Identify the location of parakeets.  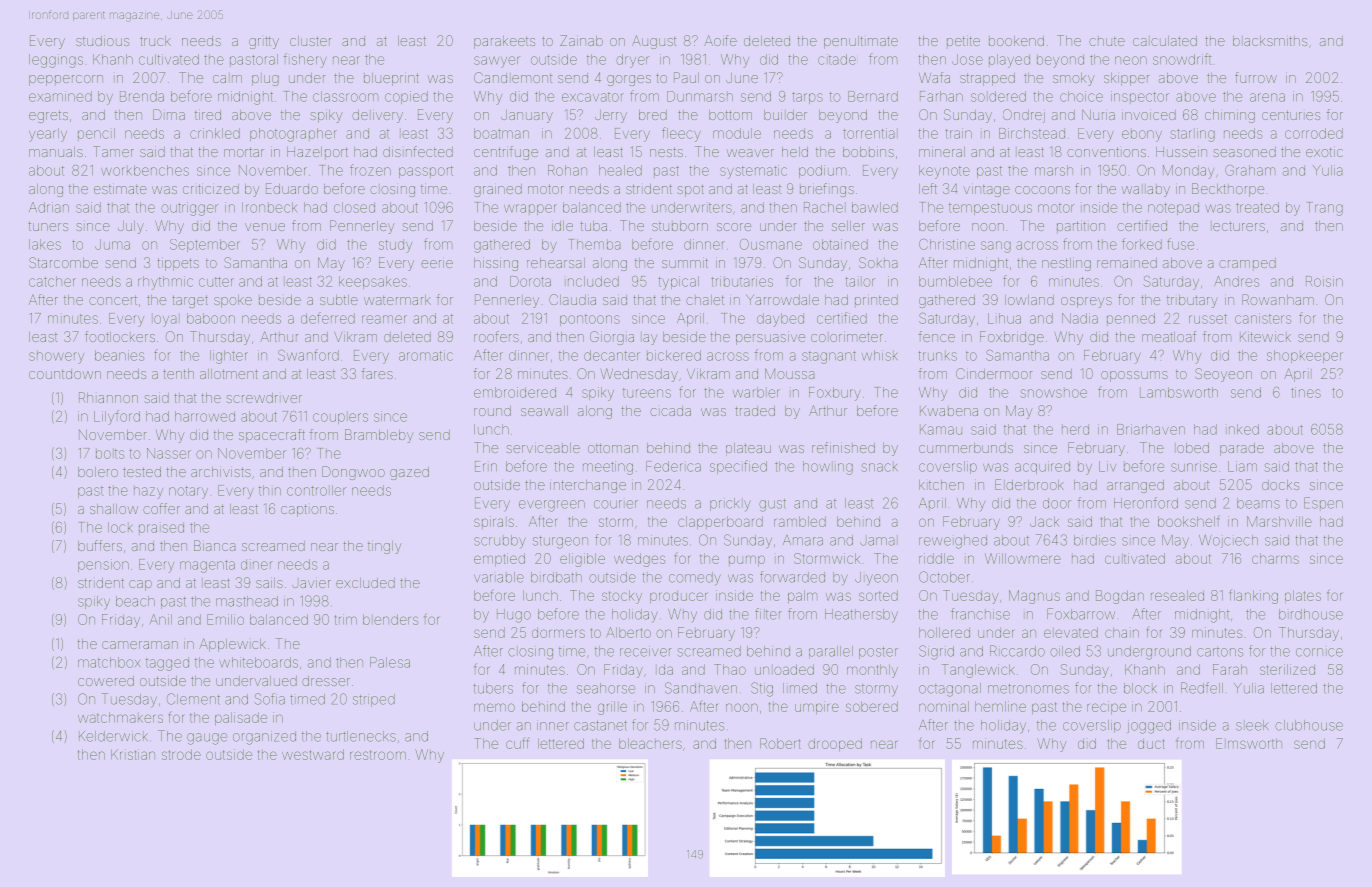
(504, 42).
